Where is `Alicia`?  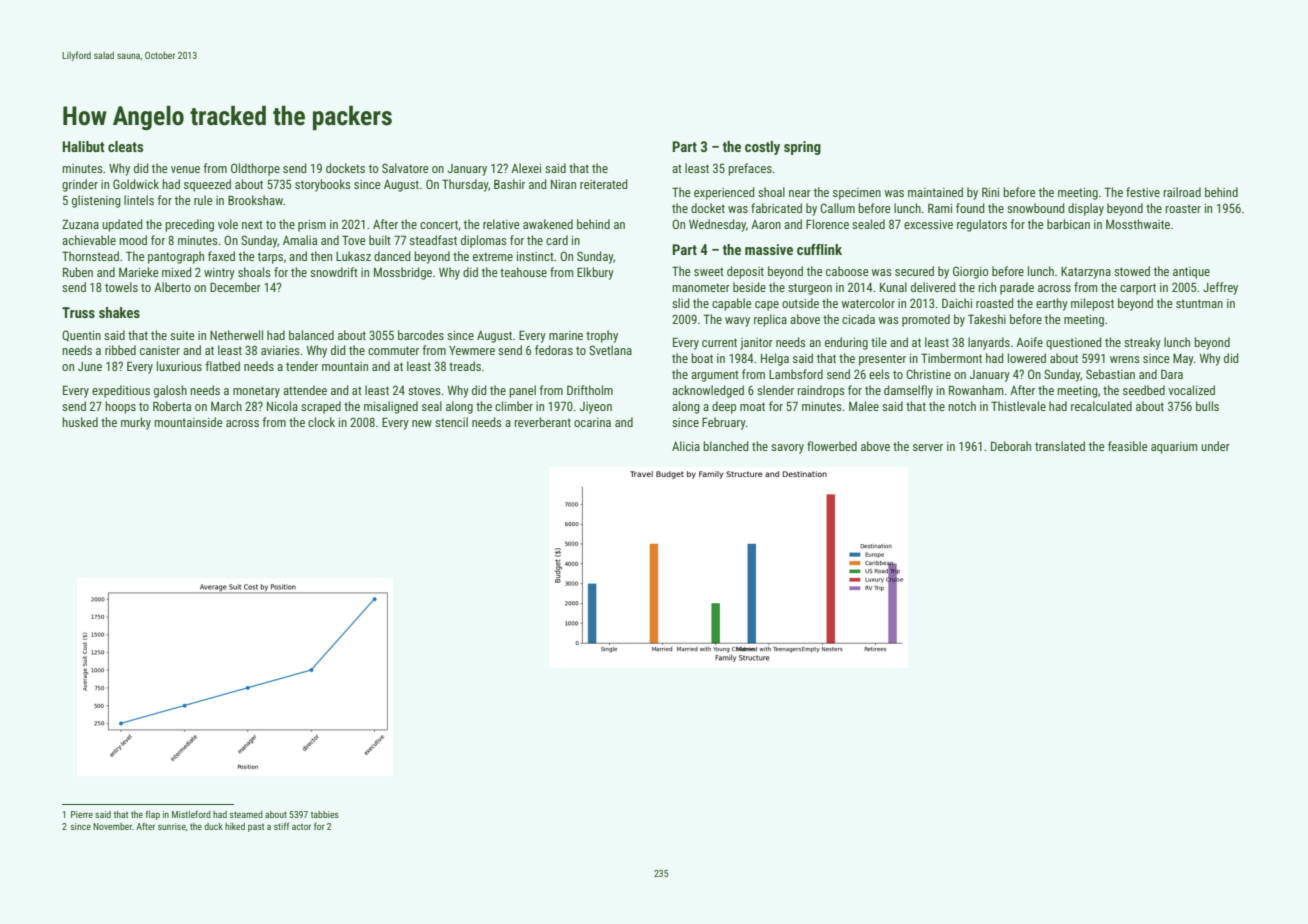
Alicia is located at coordinates (686, 446).
